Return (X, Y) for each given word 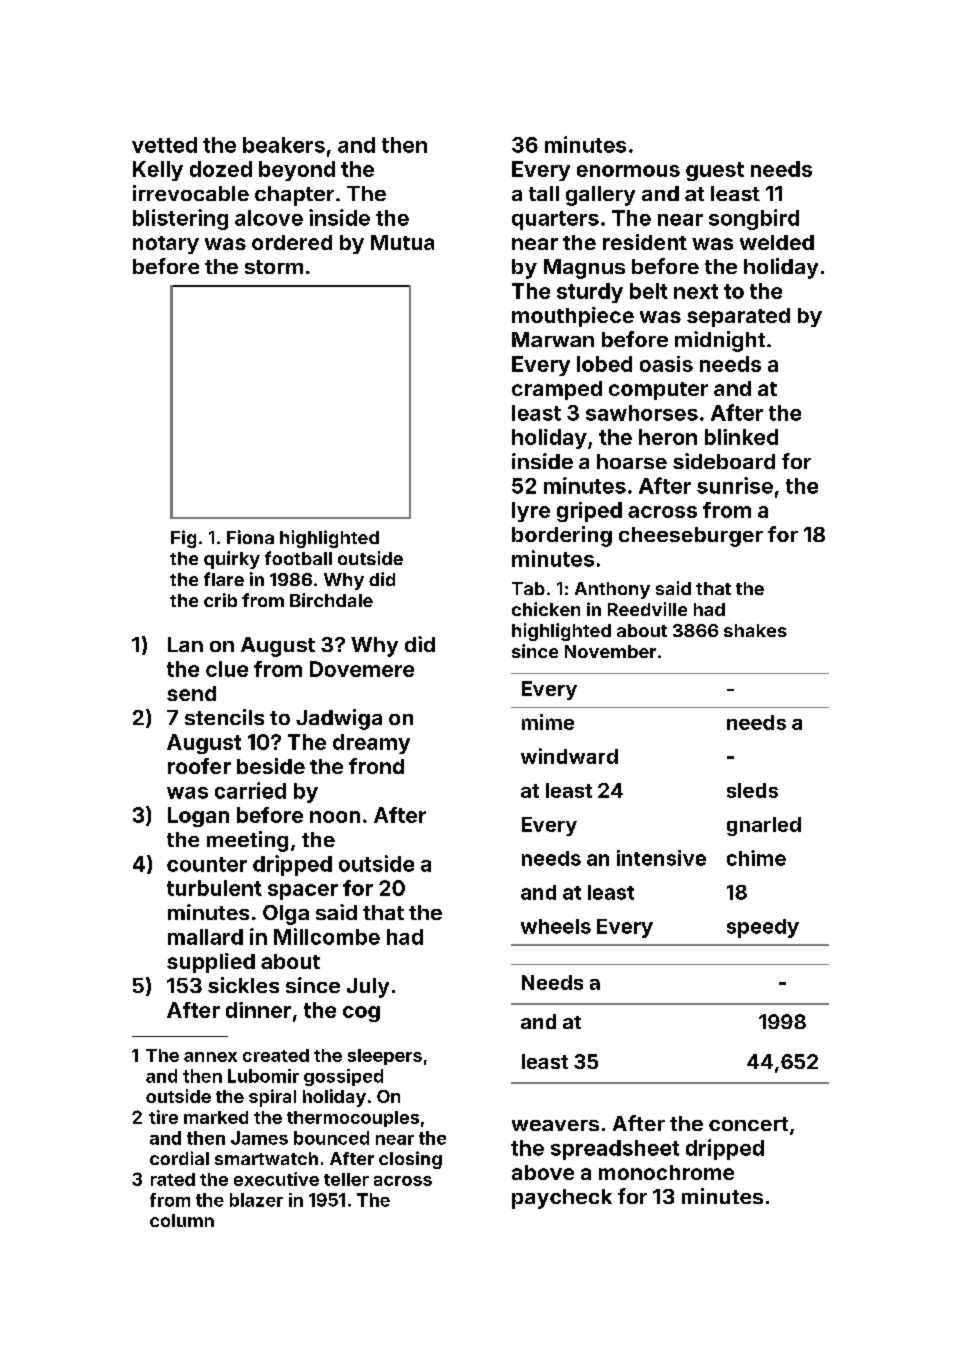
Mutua (402, 242)
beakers (284, 145)
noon (335, 817)
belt (649, 291)
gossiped (343, 1077)
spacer (303, 892)
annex (210, 1057)
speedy (763, 928)
